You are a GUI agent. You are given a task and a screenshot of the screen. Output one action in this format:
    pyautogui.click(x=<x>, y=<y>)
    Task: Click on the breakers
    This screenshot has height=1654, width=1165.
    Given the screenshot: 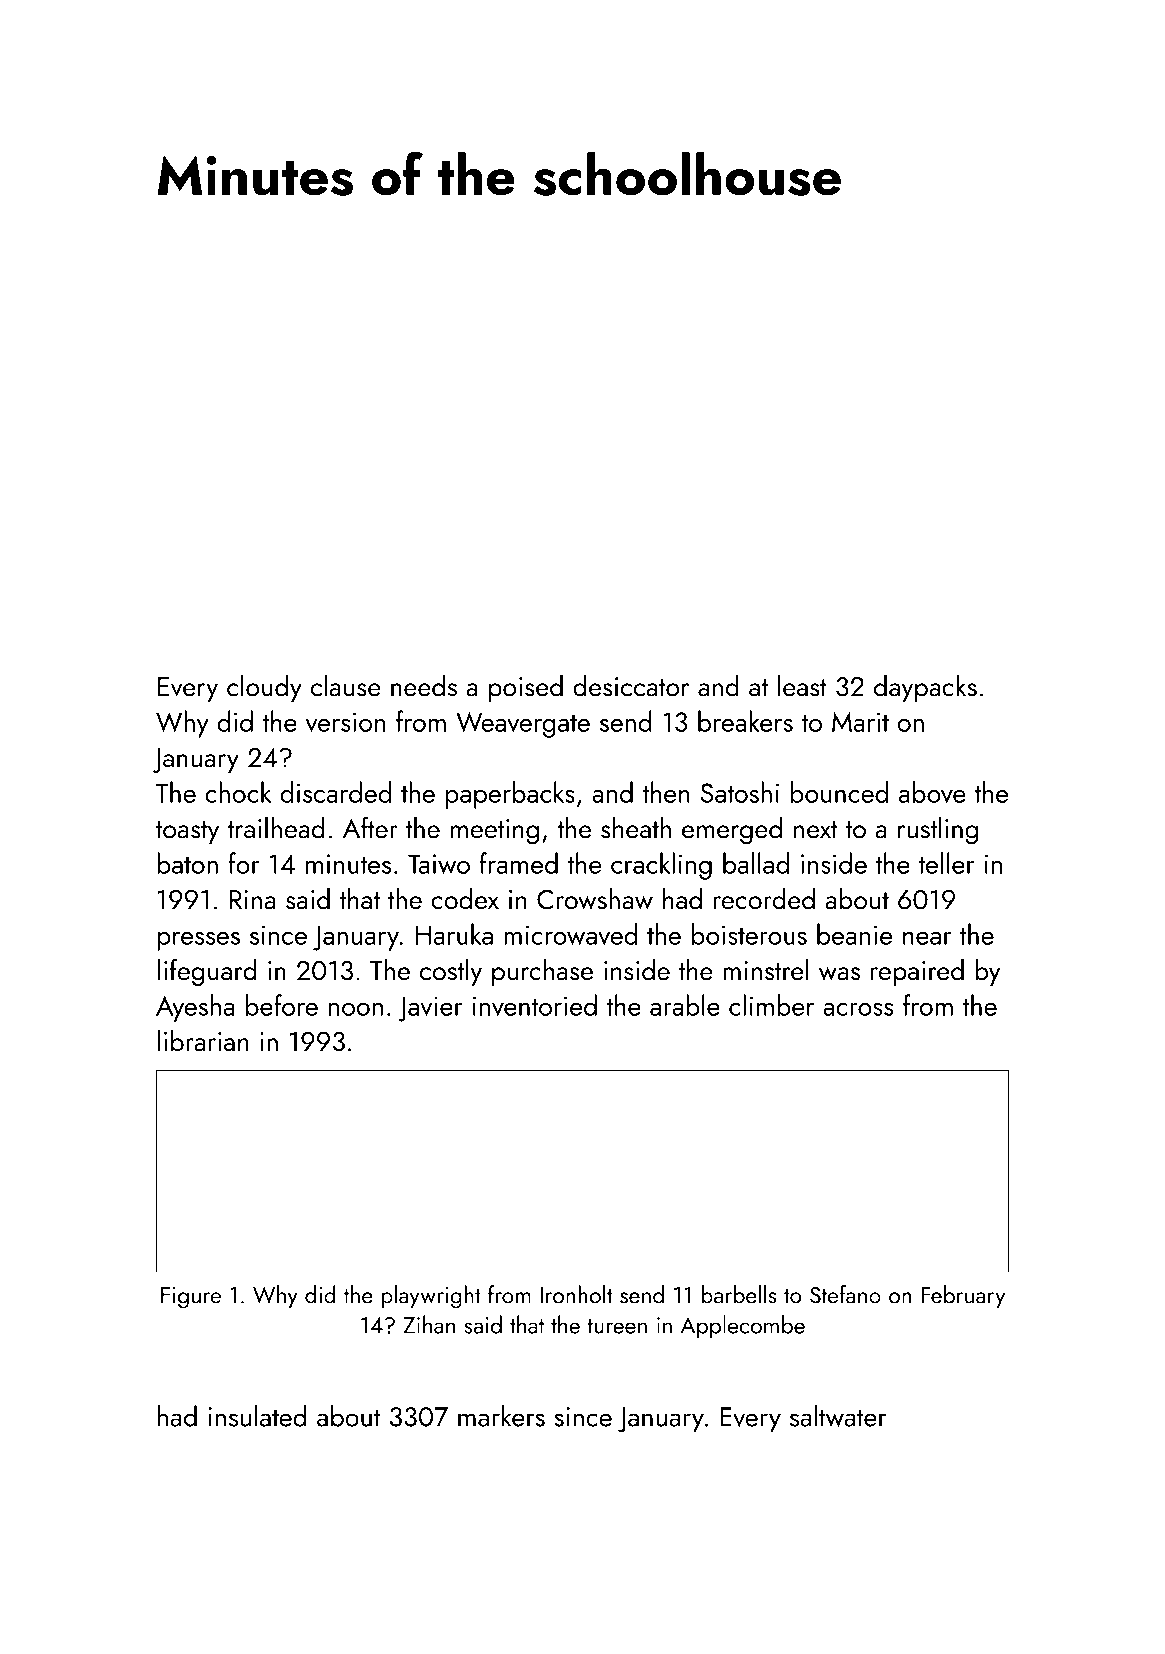 What is the action you would take?
    pyautogui.click(x=745, y=721)
